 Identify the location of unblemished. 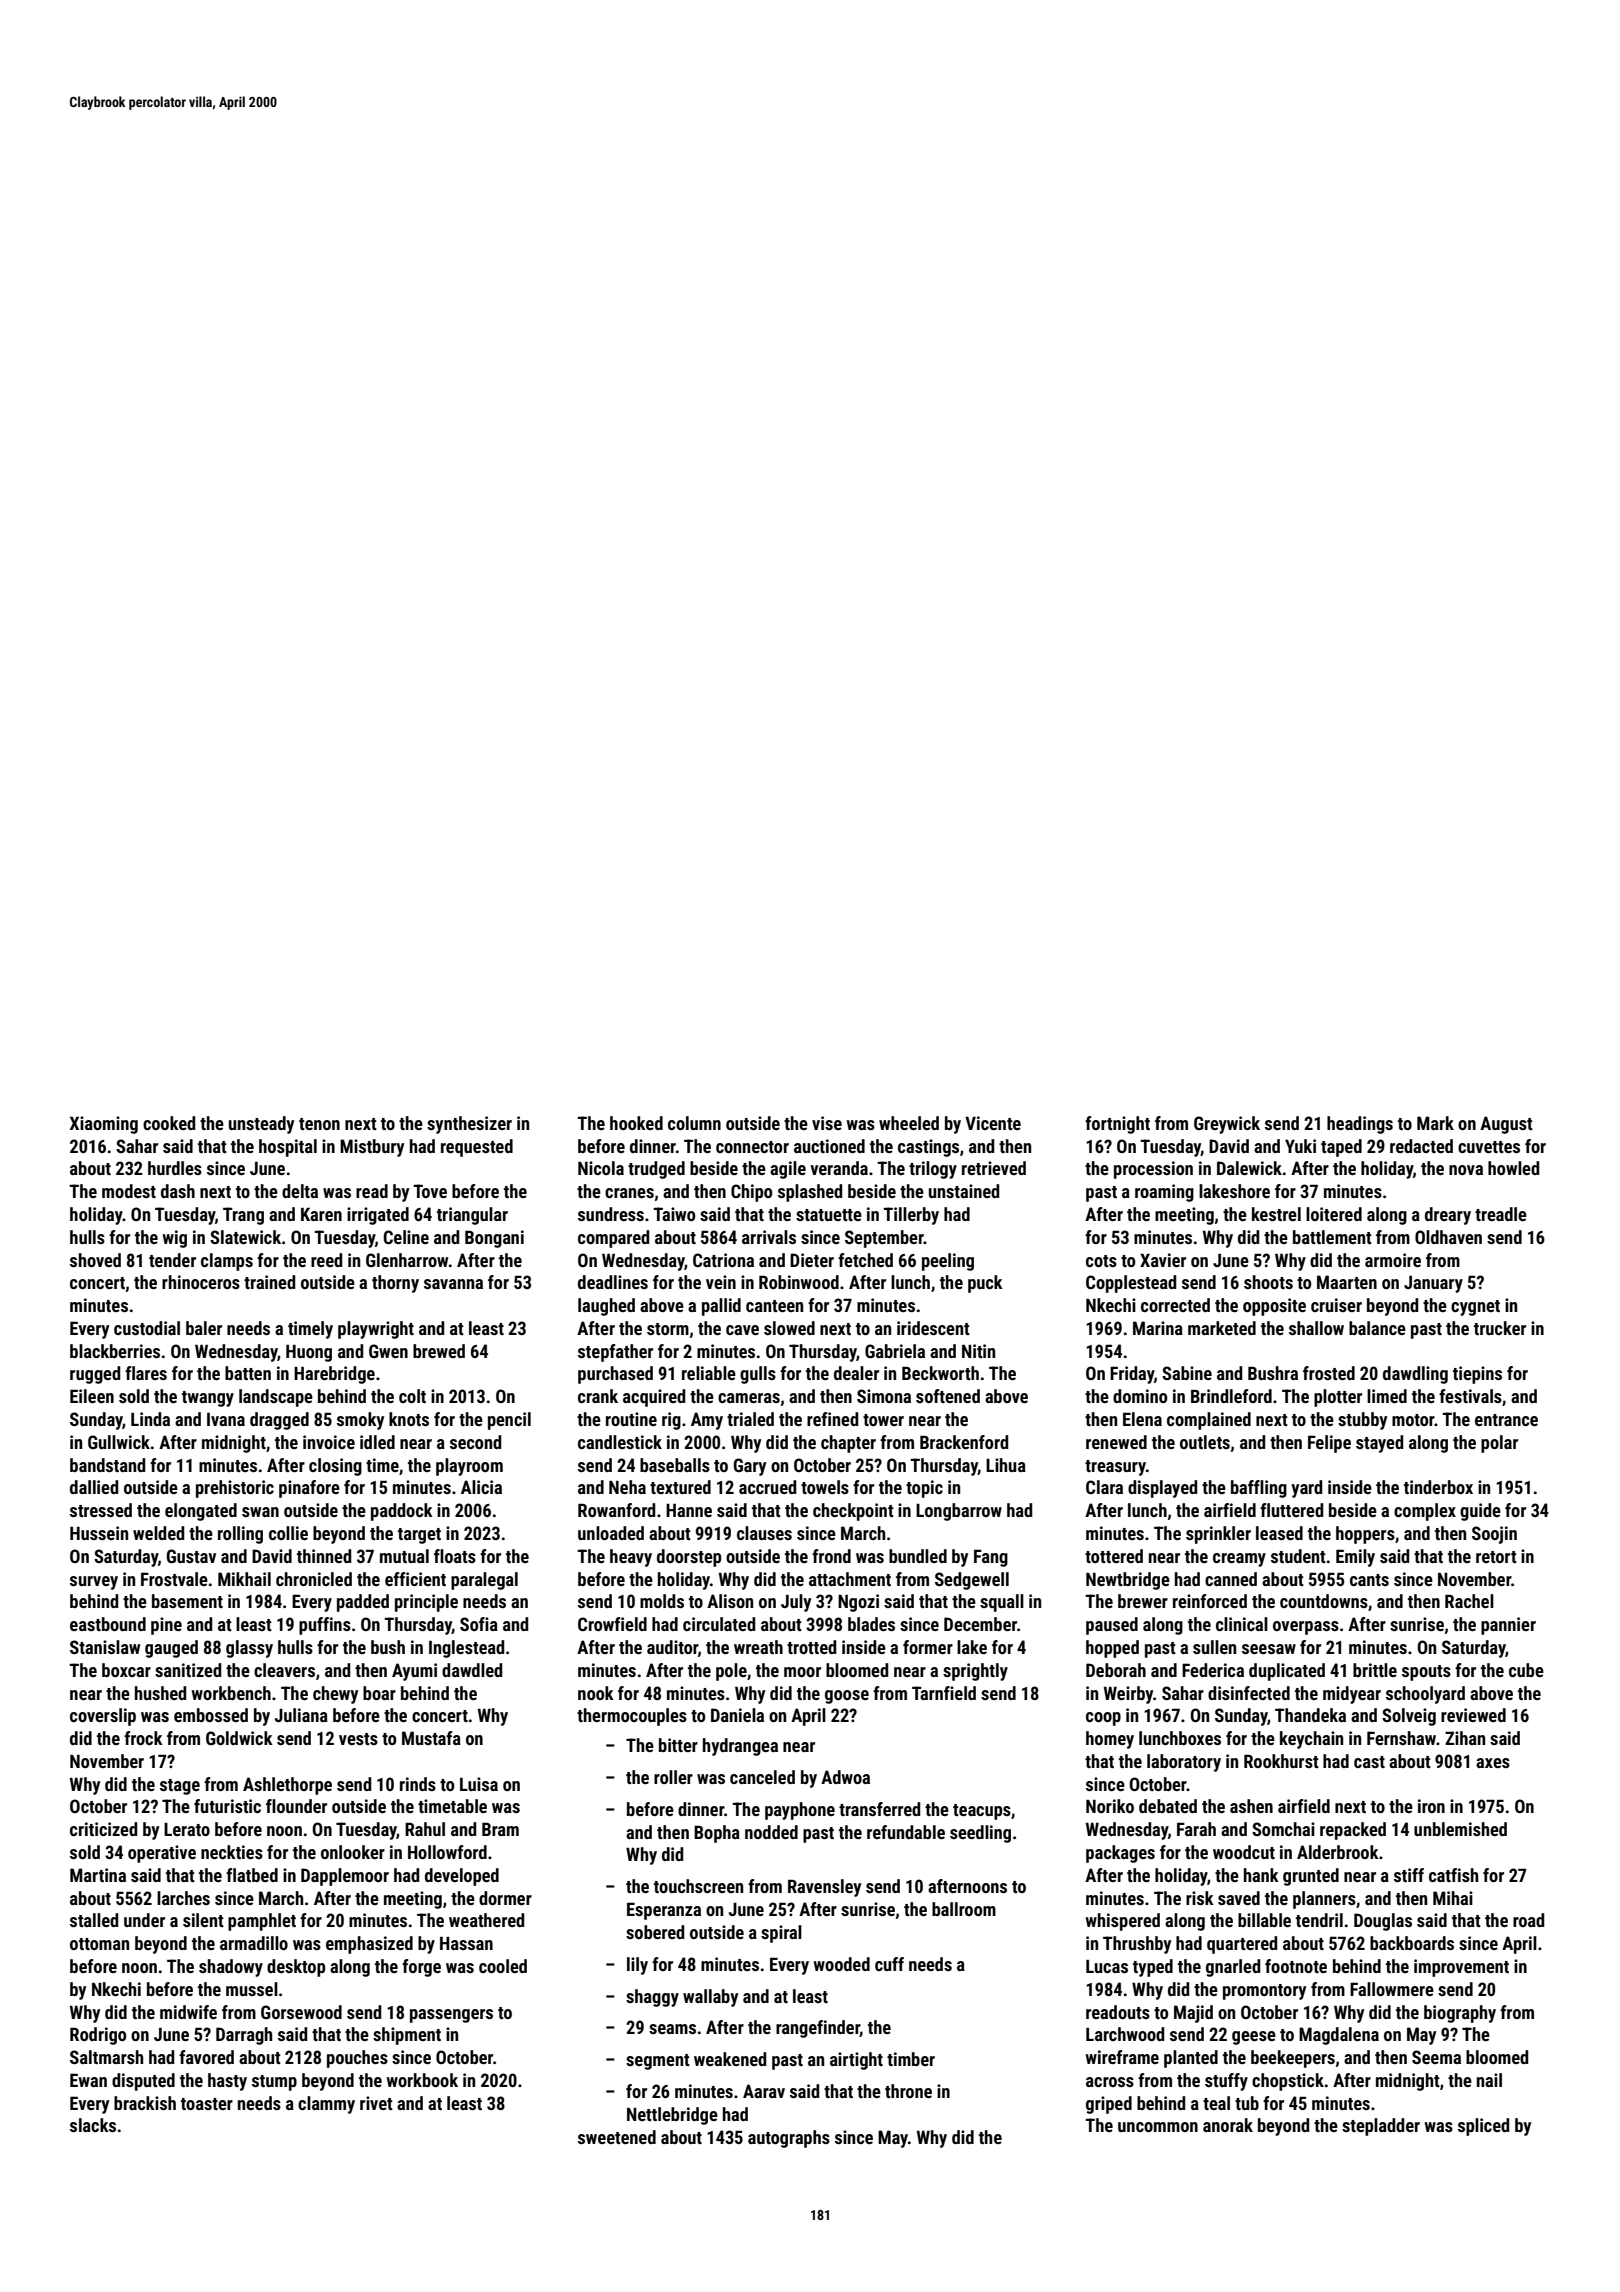
(1460, 1829).
